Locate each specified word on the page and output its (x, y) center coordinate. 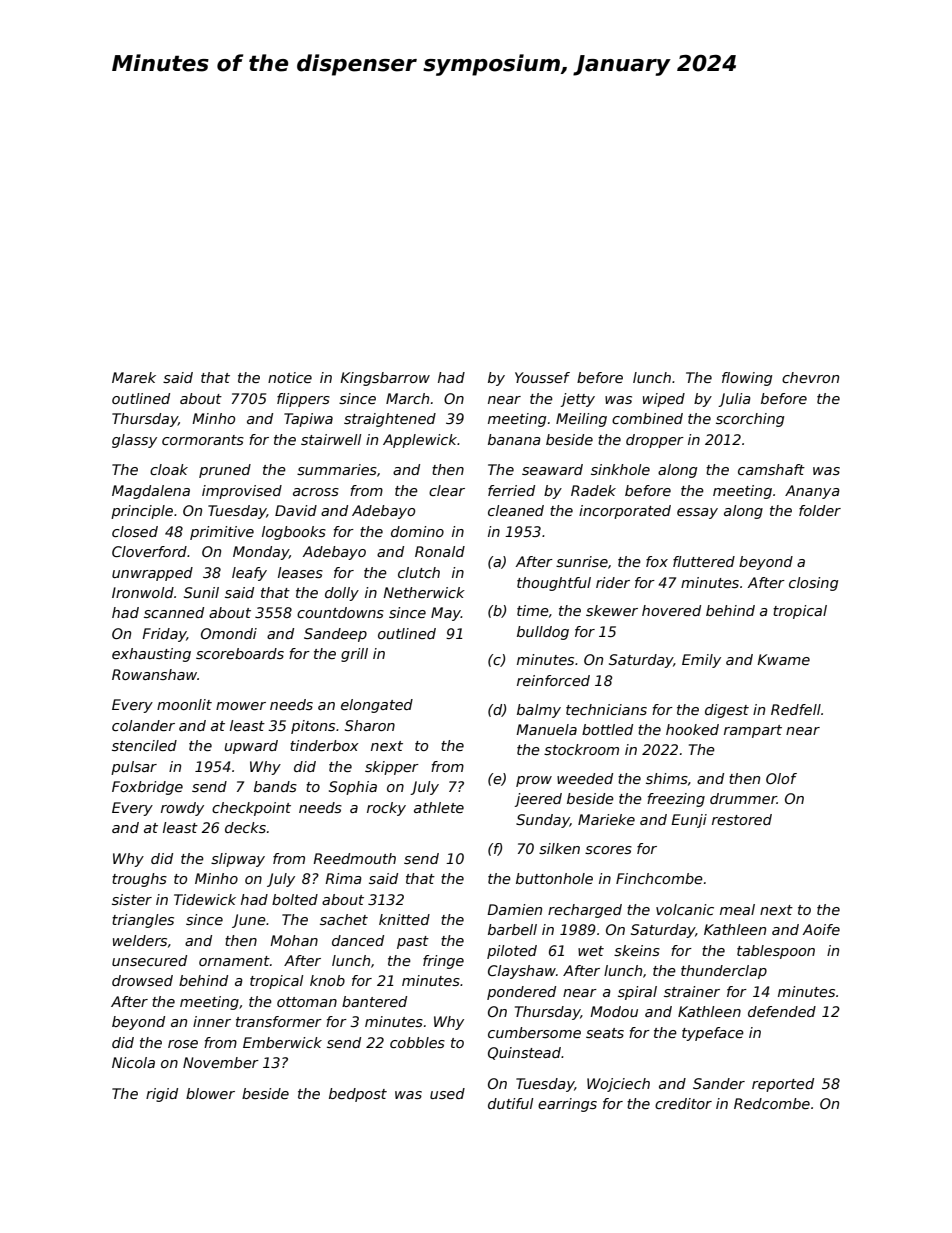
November (221, 1062)
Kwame (783, 659)
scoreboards (240, 653)
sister (132, 899)
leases (300, 572)
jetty (577, 400)
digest (727, 711)
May (446, 614)
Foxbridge (147, 788)
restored (742, 819)
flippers (303, 400)
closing (813, 584)
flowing (747, 379)
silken (559, 848)
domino (417, 531)
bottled (607, 729)
